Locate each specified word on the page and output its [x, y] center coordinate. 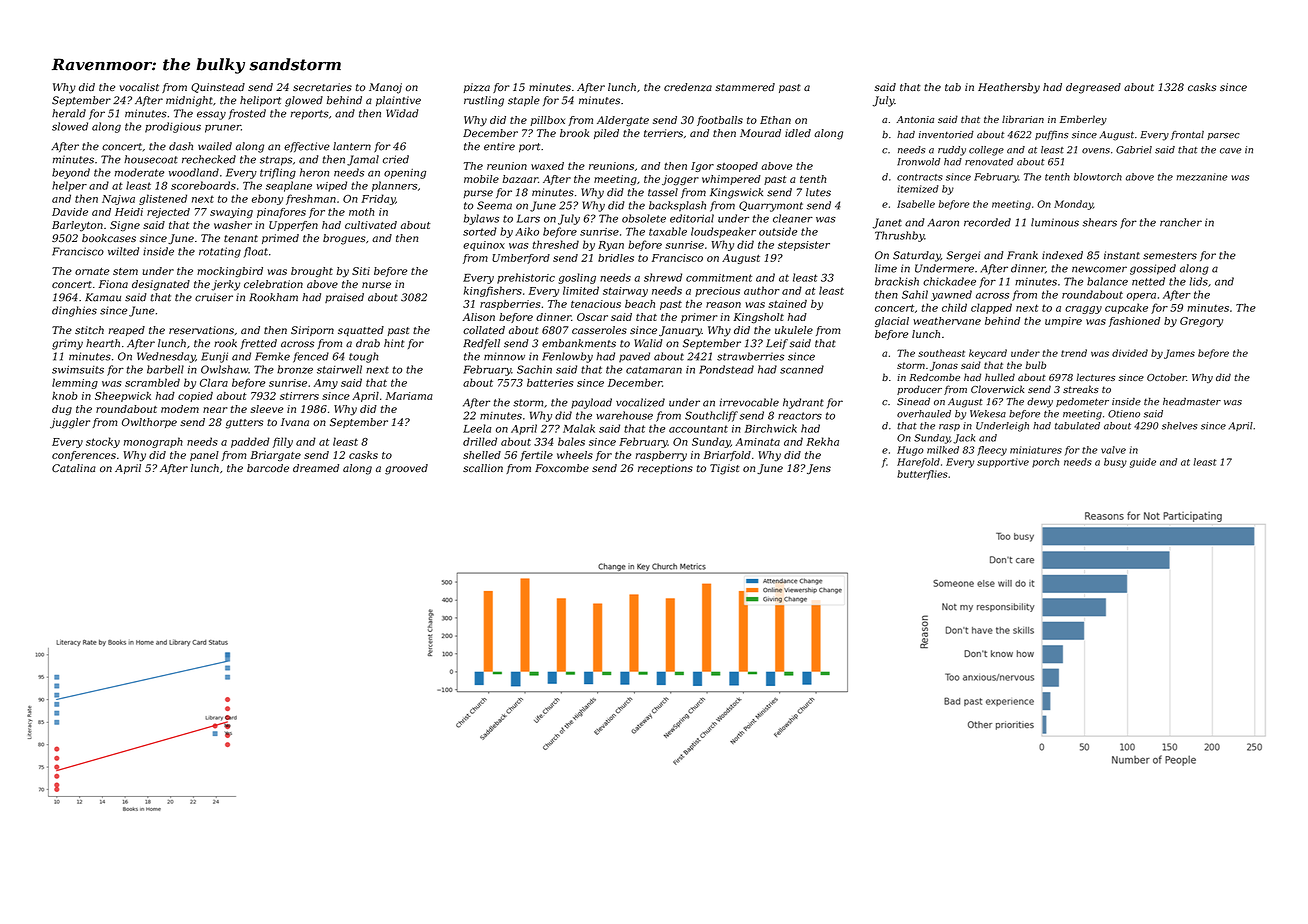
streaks [1081, 389]
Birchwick [771, 428]
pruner [223, 128]
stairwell [339, 369]
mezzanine [1202, 177]
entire [499, 146]
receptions [665, 469]
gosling [577, 278]
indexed [1062, 255]
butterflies [922, 475]
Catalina [74, 468]
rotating [220, 252]
